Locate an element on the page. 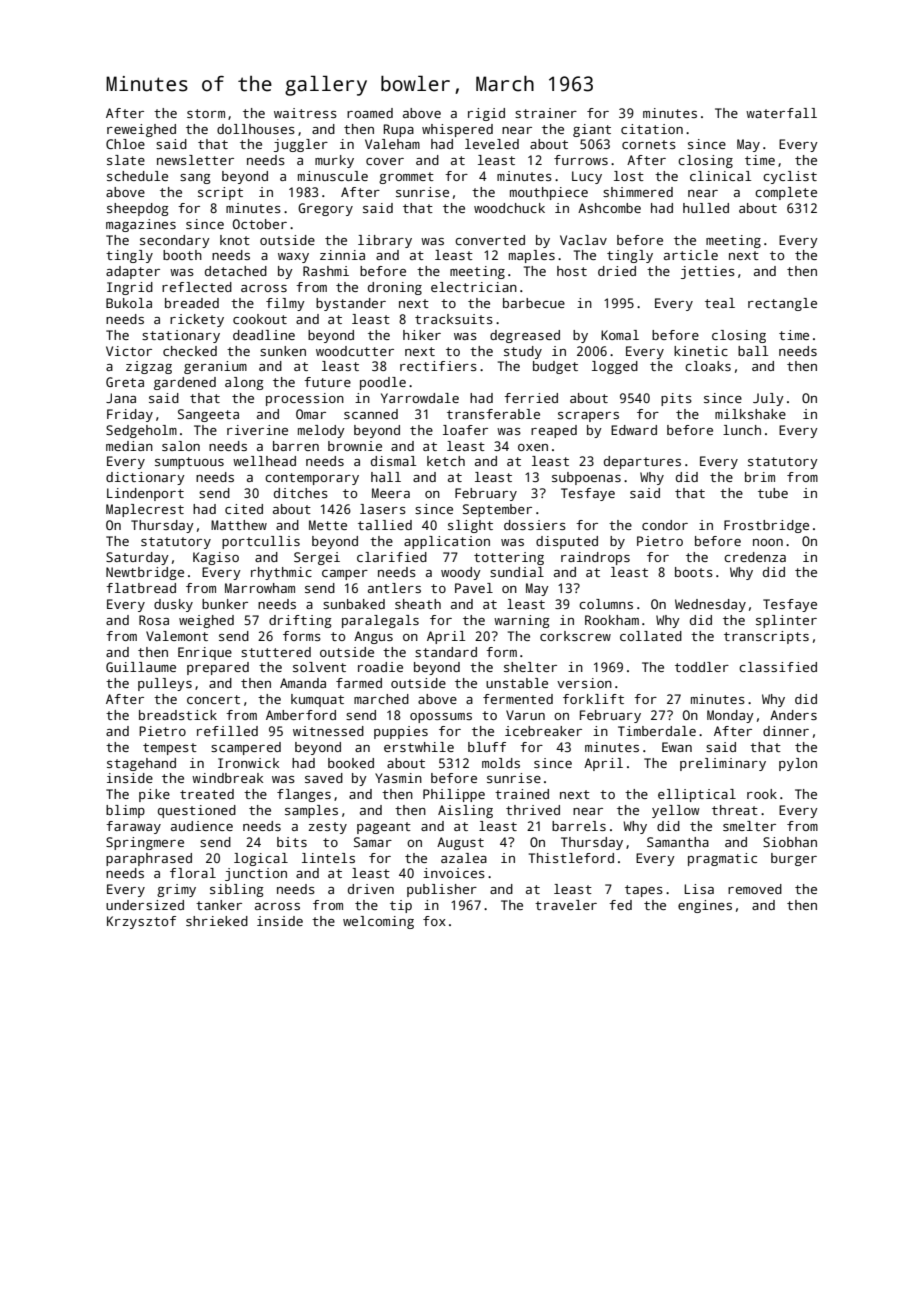 The height and width of the page is (1308, 924). audience is located at coordinates (202, 826).
